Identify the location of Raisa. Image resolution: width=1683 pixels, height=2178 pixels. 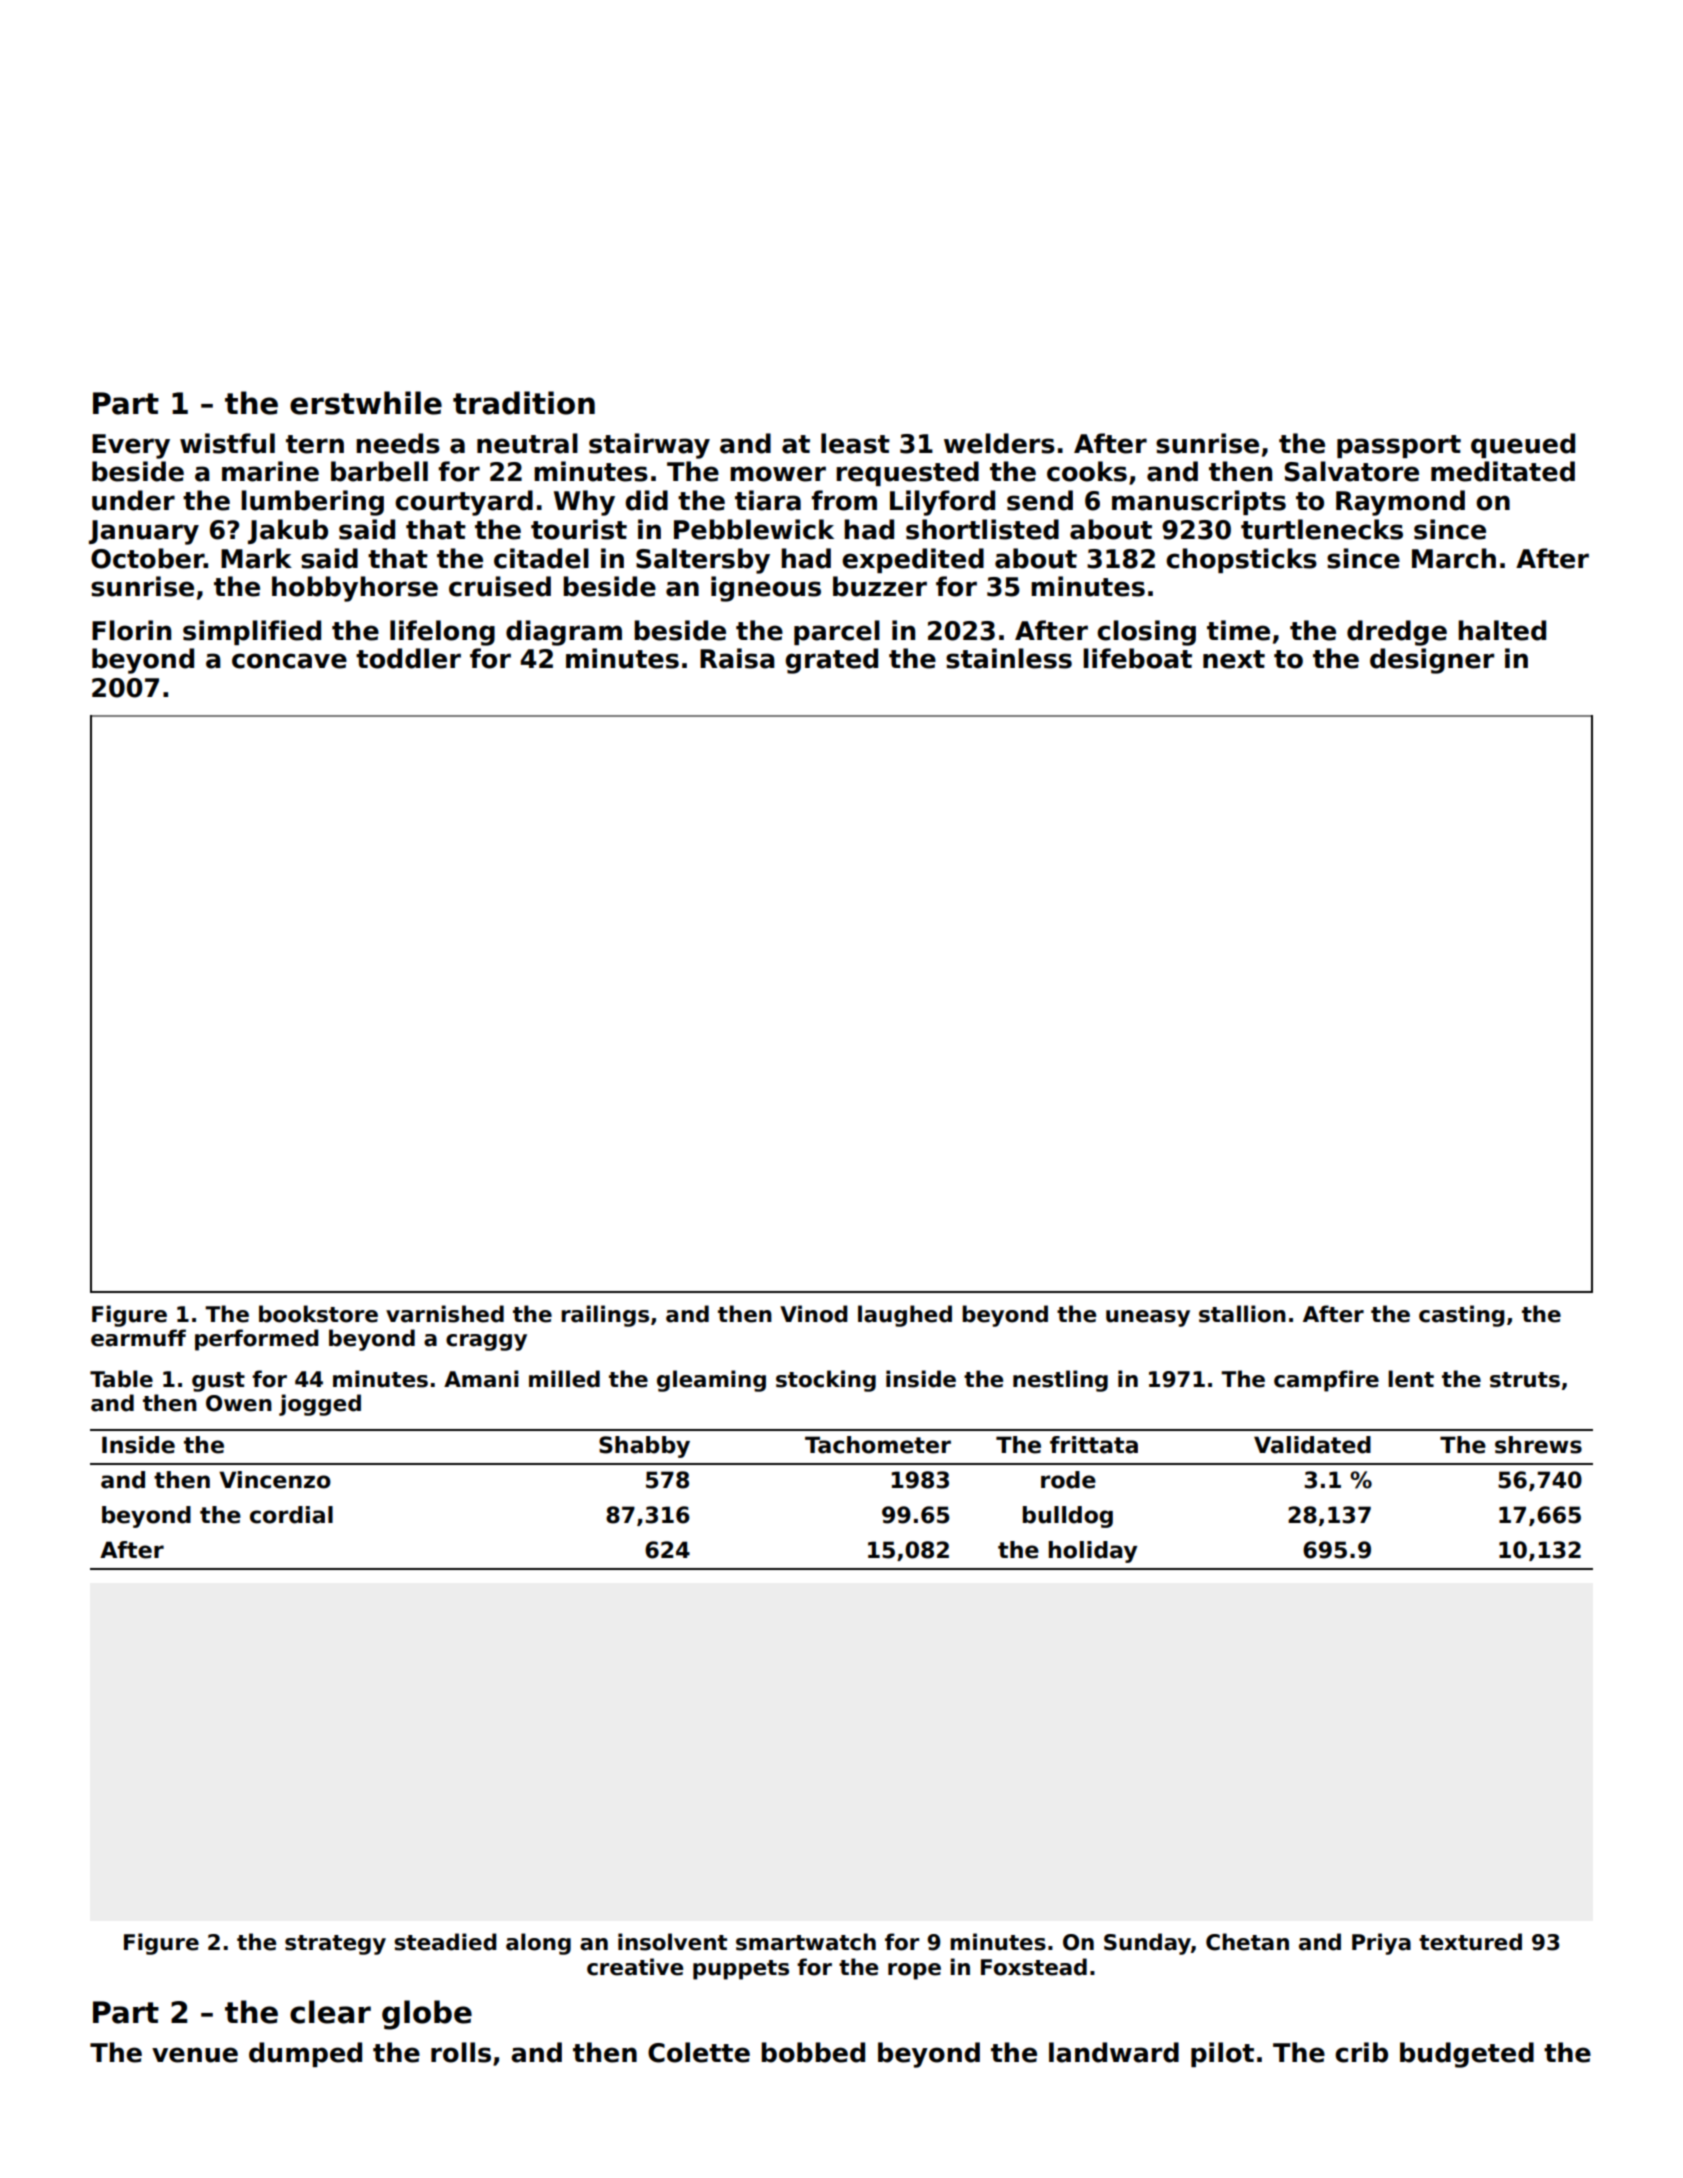
(737, 658).
